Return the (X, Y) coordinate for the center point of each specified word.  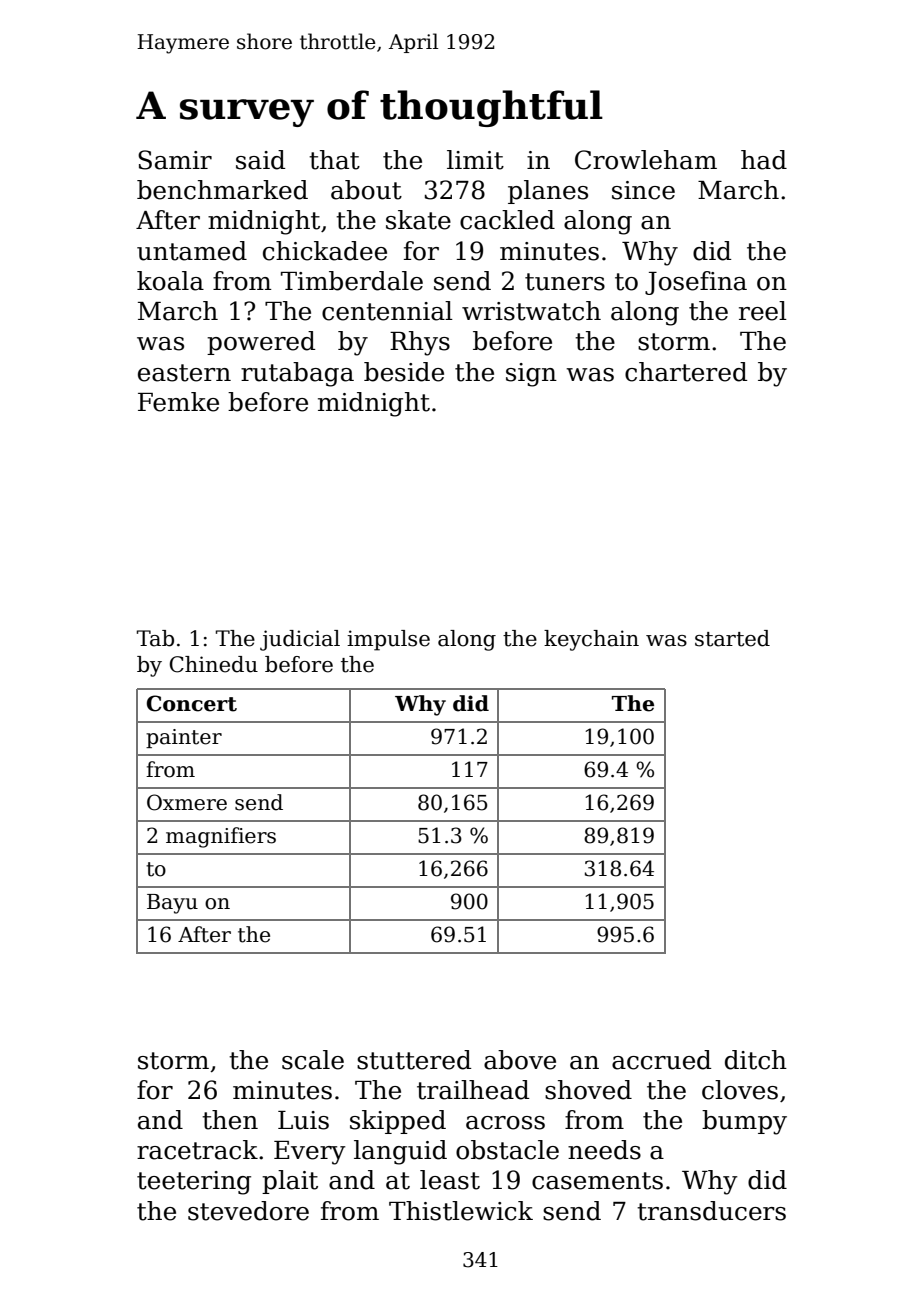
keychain (591, 640)
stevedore (248, 1211)
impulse (388, 640)
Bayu (172, 904)
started (732, 638)
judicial (300, 640)
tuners (565, 282)
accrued (661, 1060)
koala (170, 281)
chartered (686, 372)
